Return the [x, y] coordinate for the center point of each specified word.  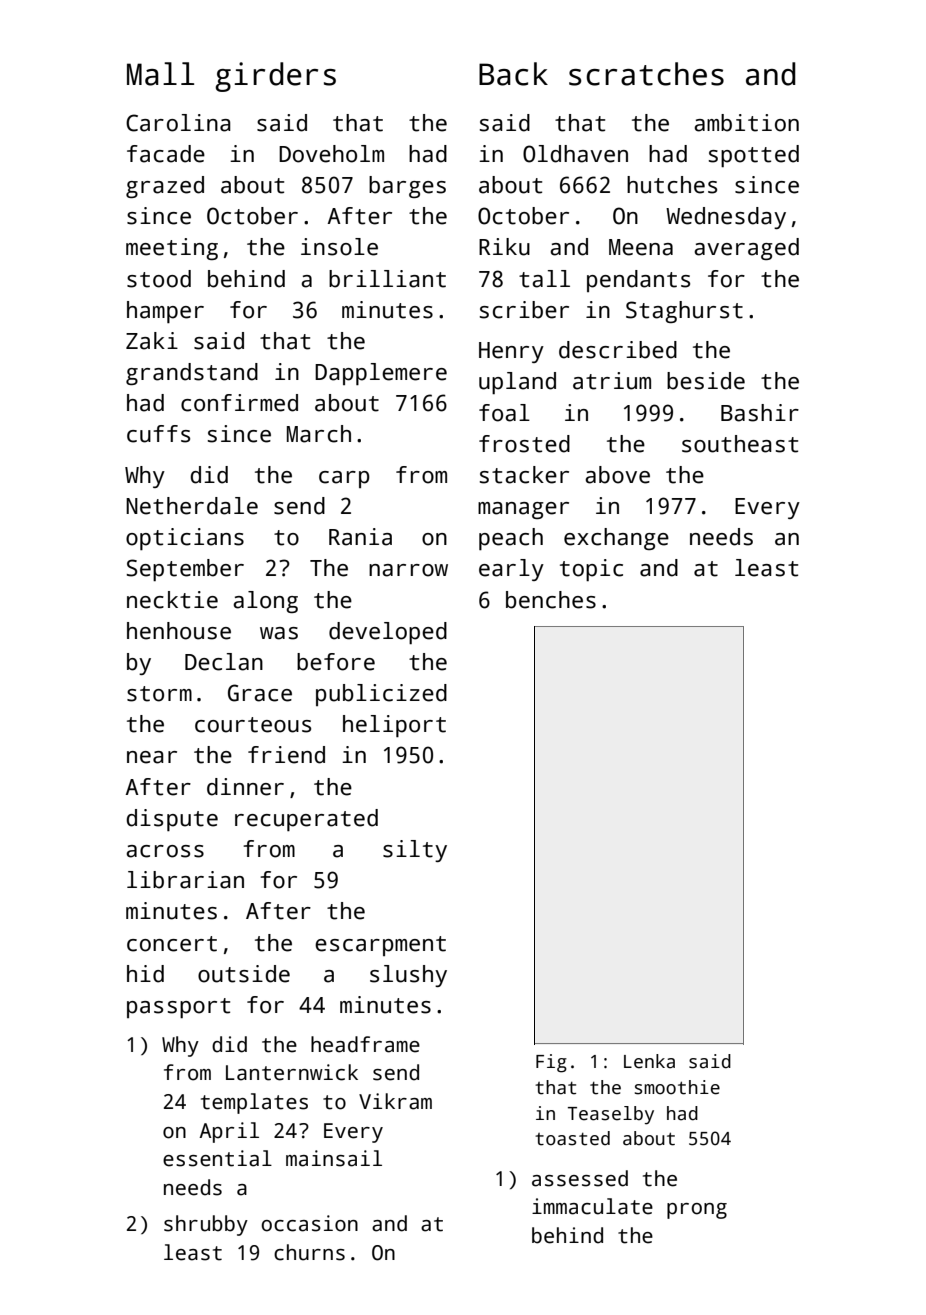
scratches [646, 74]
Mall [160, 74]
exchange [616, 539]
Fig [551, 1063]
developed [388, 633]
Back [513, 74]
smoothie [677, 1087]
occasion [309, 1223]
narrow [408, 570]
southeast [740, 444]
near [152, 757]
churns [309, 1252]
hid [145, 974]
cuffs [158, 434]
